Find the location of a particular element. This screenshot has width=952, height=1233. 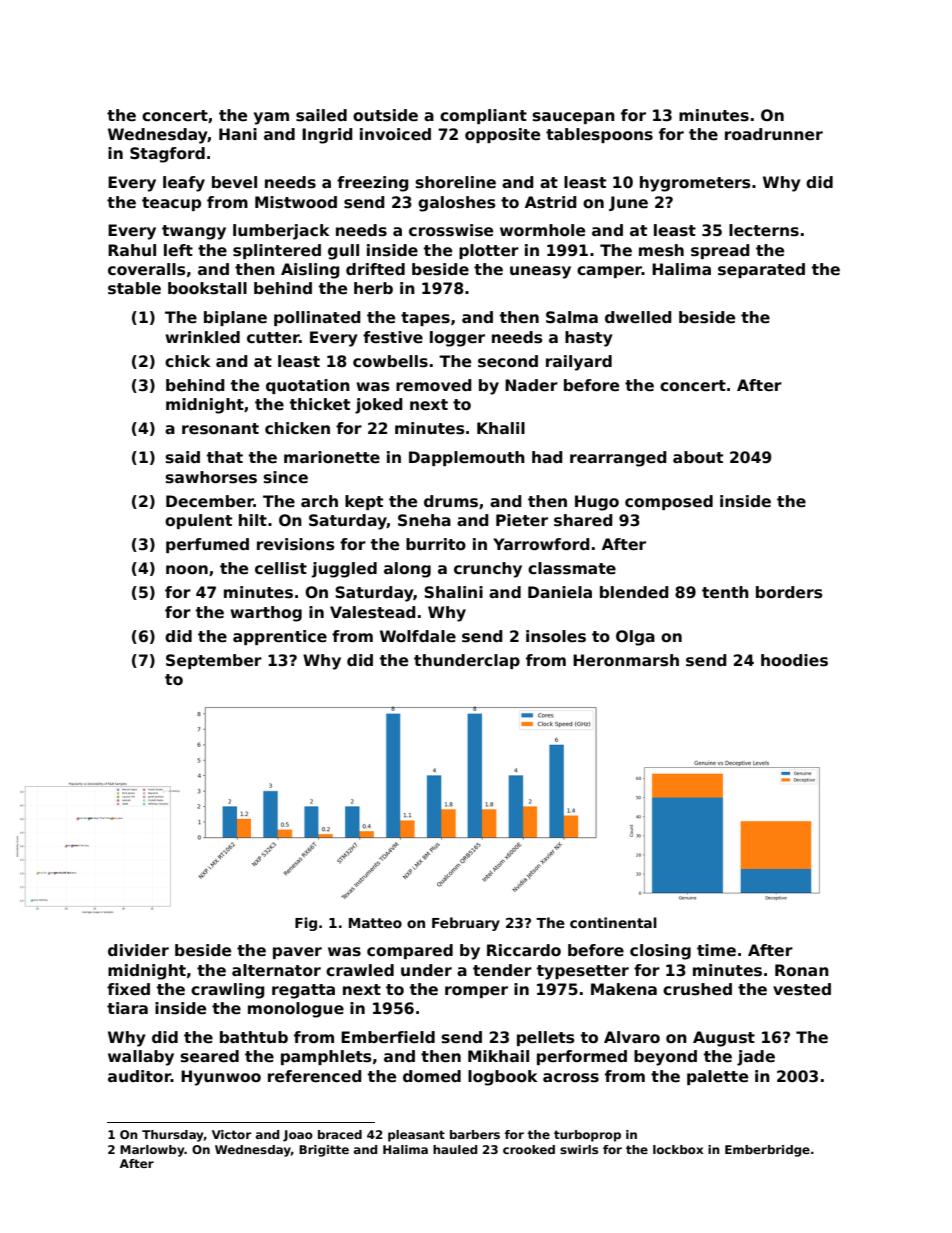

gull is located at coordinates (343, 252).
